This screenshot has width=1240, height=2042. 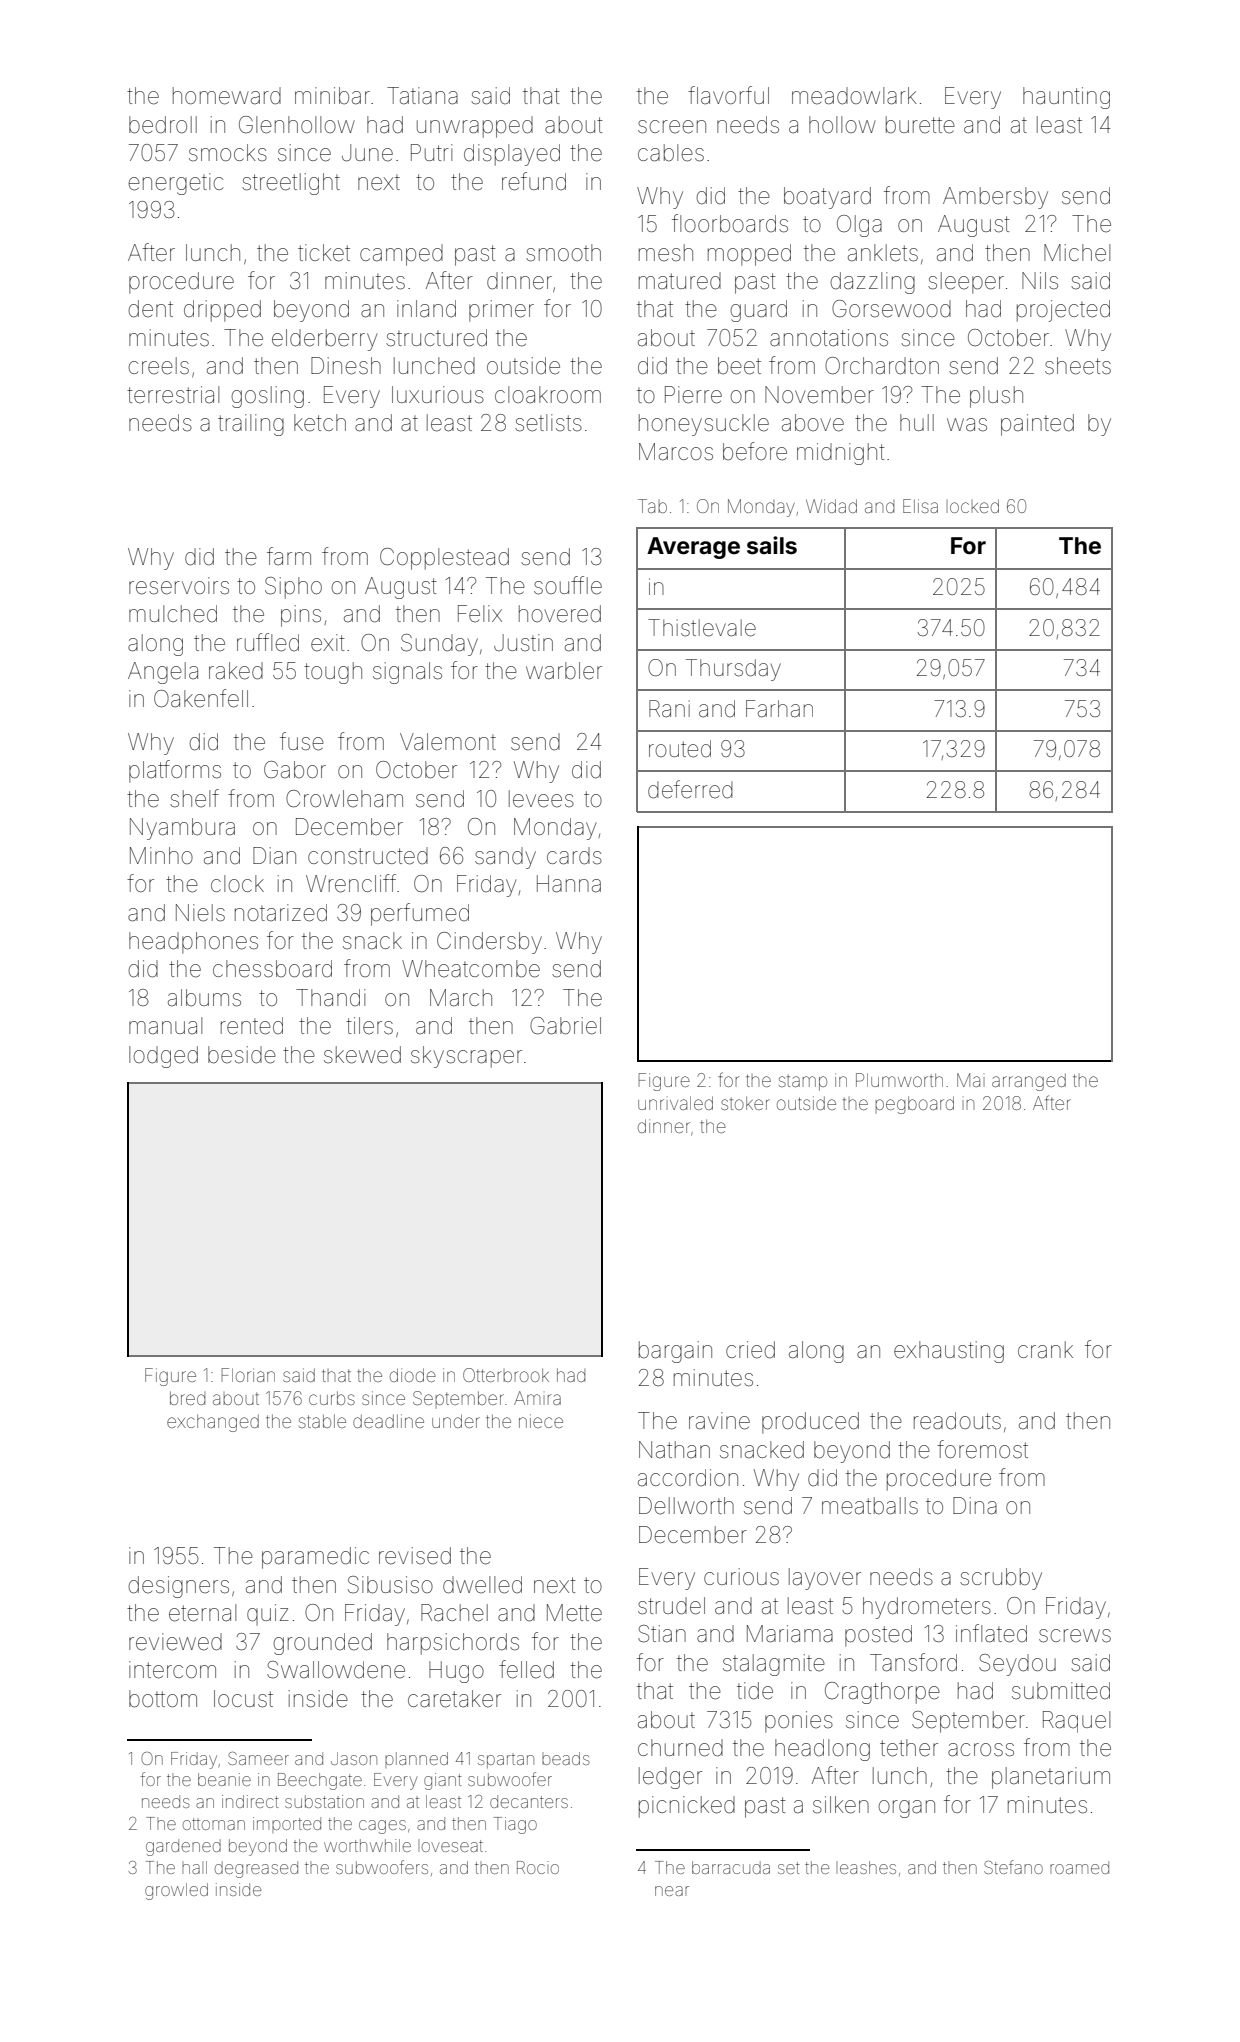 What do you see at coordinates (676, 452) in the screenshot?
I see `Marcos` at bounding box center [676, 452].
